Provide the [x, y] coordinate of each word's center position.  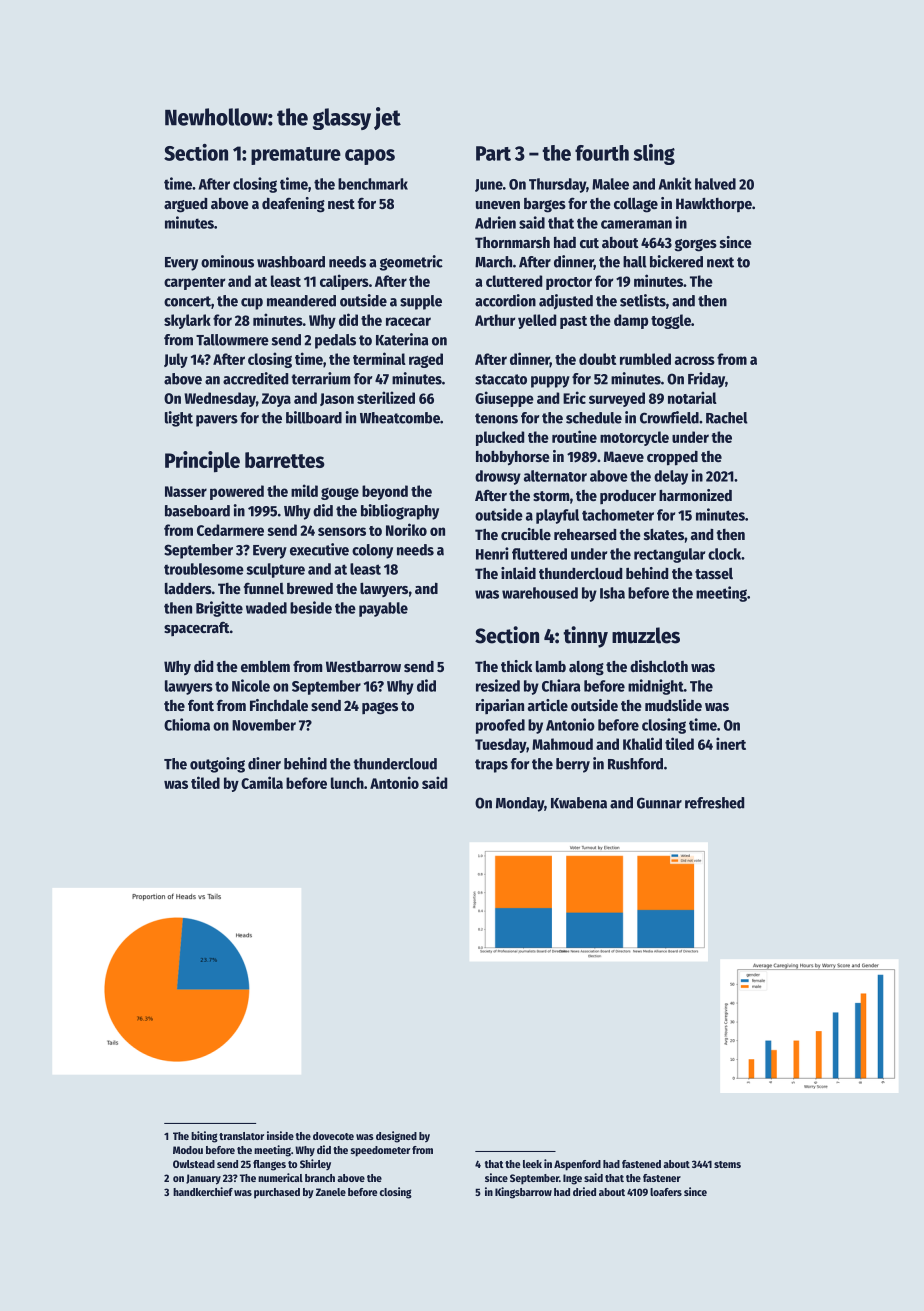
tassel [714, 573]
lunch [347, 783]
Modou [188, 1150]
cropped [672, 458]
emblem [265, 666]
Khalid [642, 743]
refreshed [714, 803]
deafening [293, 205]
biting [204, 1137]
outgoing [217, 765]
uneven [498, 205]
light [179, 419]
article [548, 705]
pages [380, 708]
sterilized [386, 397]
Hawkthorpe [714, 205]
